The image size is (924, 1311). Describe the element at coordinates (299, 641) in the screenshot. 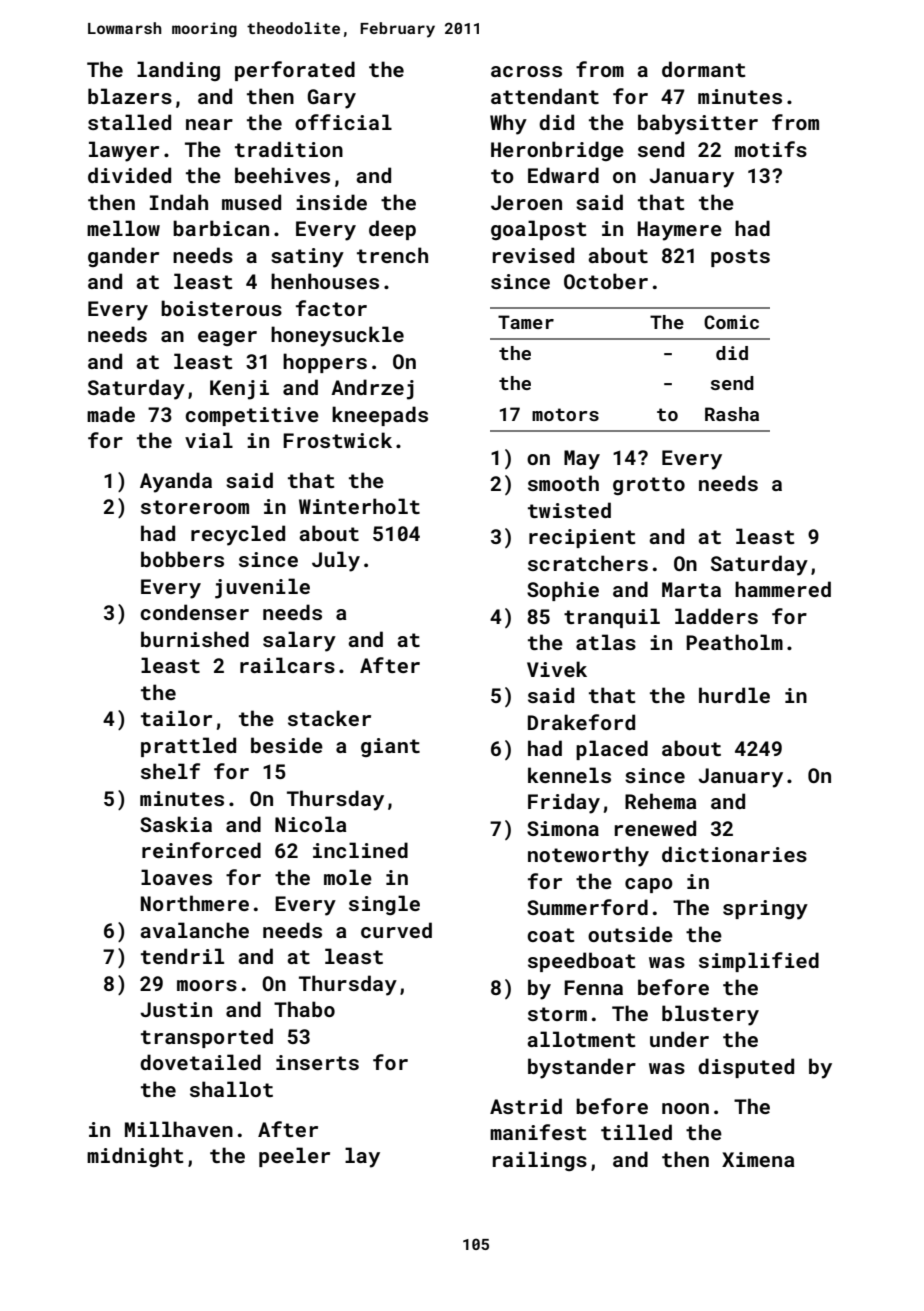

I see `salary` at that location.
